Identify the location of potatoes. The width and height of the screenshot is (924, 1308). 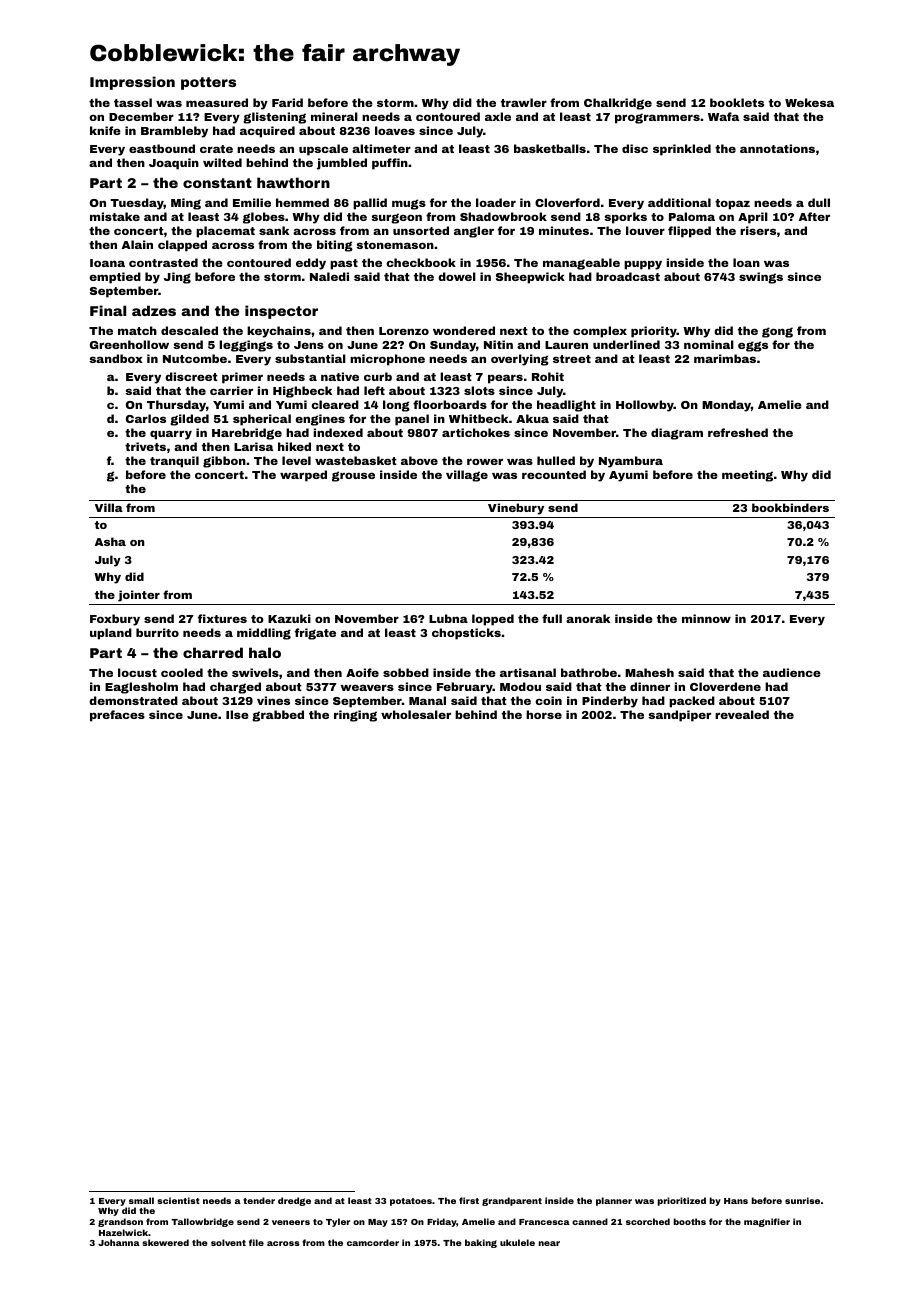
(411, 1202).
